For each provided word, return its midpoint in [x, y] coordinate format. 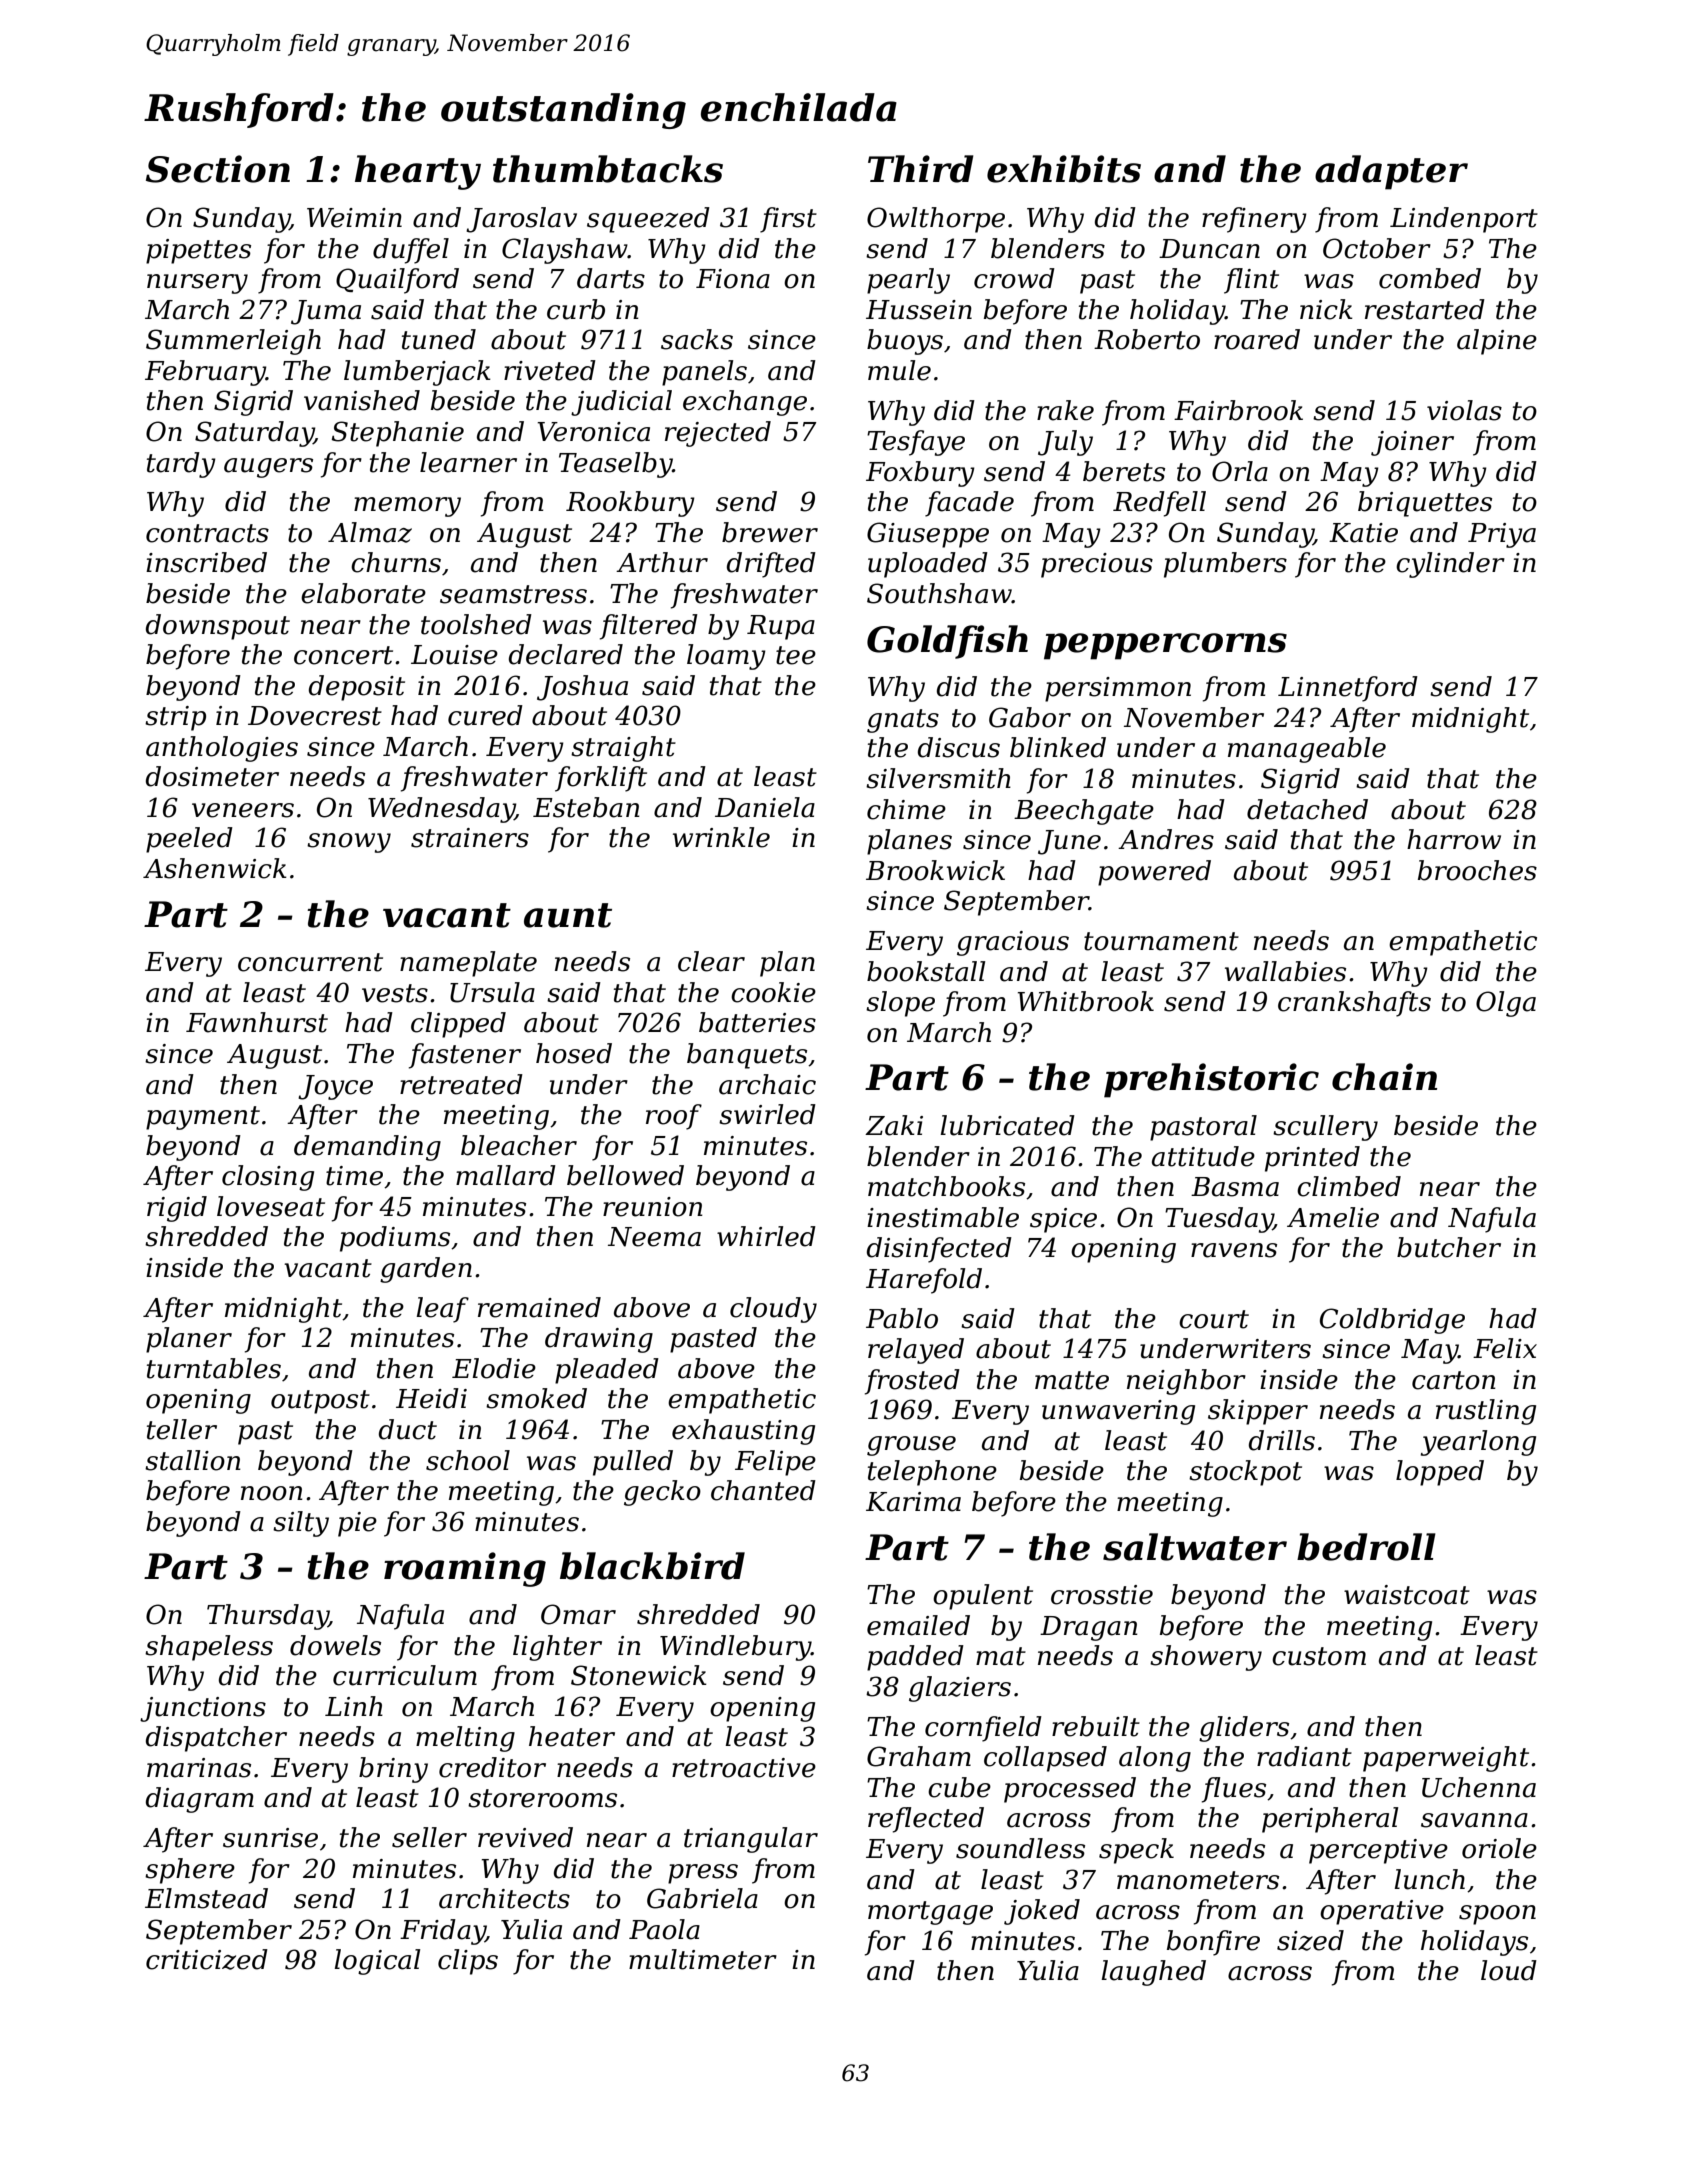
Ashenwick [215, 868]
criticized [207, 1959]
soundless [1020, 1848]
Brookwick [935, 870]
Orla [1240, 471]
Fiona [733, 279]
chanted [763, 1490]
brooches [1477, 870]
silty [301, 1524]
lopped [1440, 1473]
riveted [550, 370]
